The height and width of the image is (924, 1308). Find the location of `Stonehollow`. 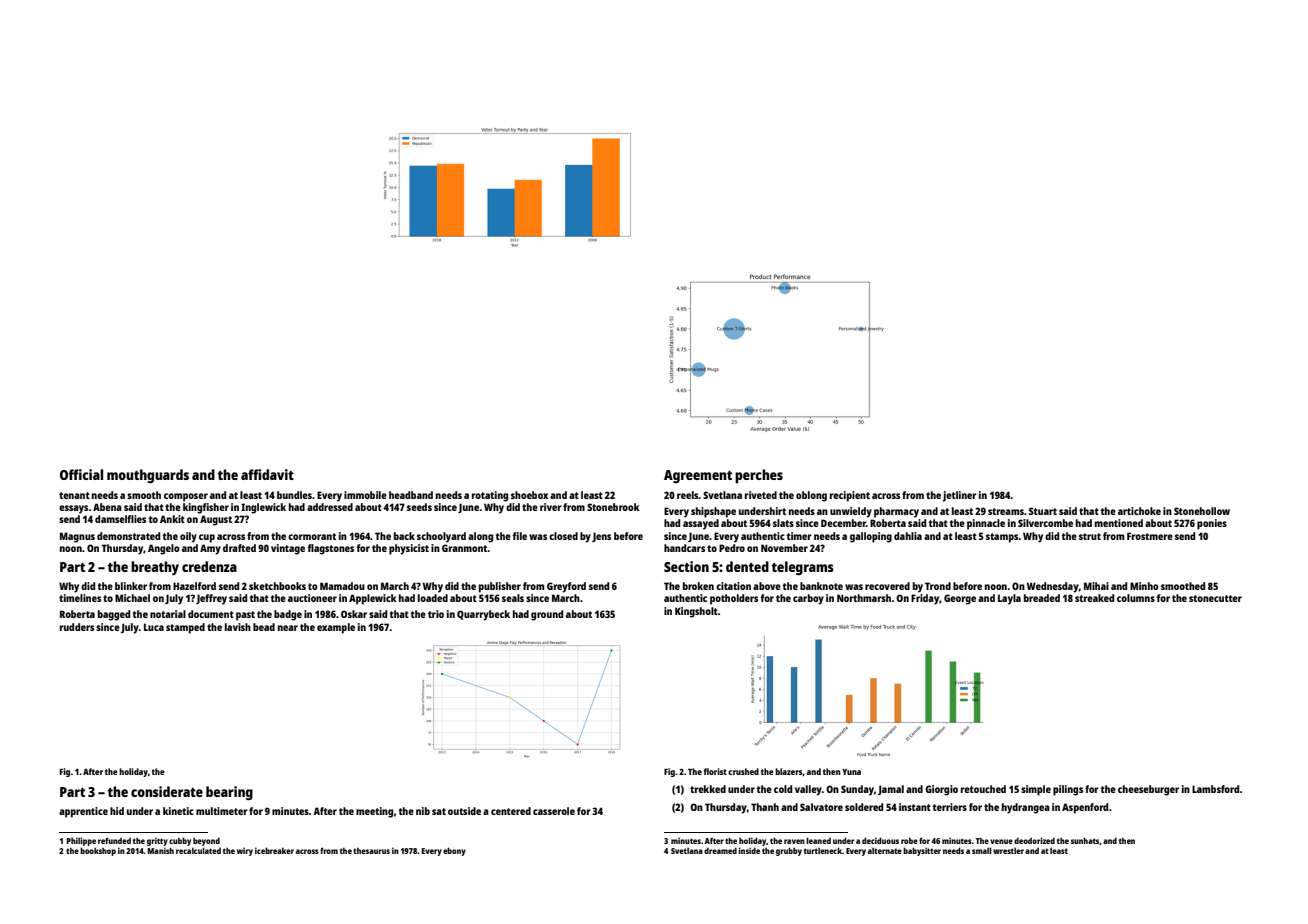

Stonehollow is located at coordinates (1202, 511).
